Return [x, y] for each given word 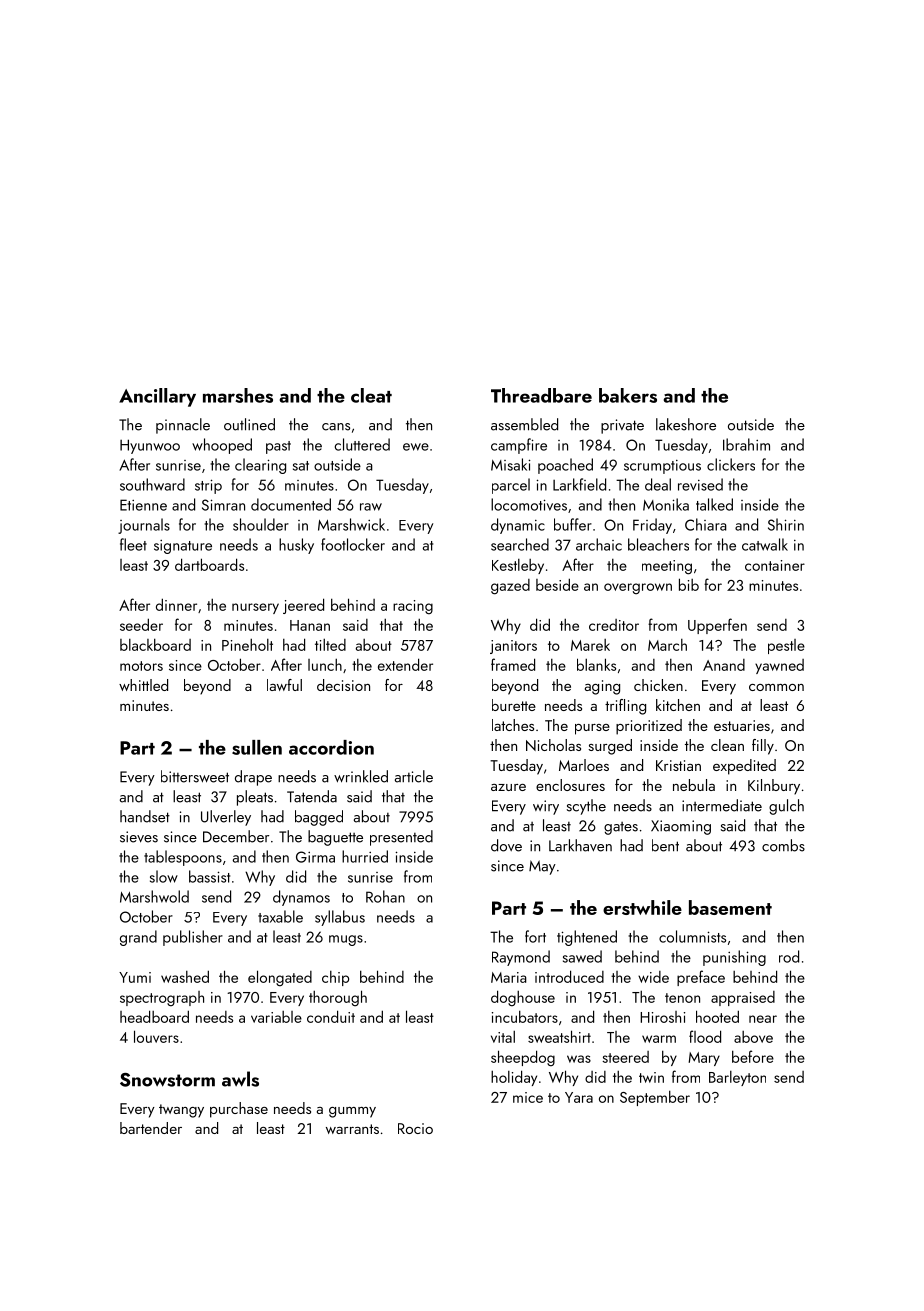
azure [508, 787]
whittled [143, 685]
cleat [371, 395]
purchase [239, 1110]
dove [506, 845]
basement [730, 907]
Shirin [786, 524]
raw [371, 507]
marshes [238, 395]
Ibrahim [746, 444]
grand [138, 938]
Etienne [143, 505]
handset [145, 816]
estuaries [742, 725]
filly [763, 747]
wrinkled [361, 776]
